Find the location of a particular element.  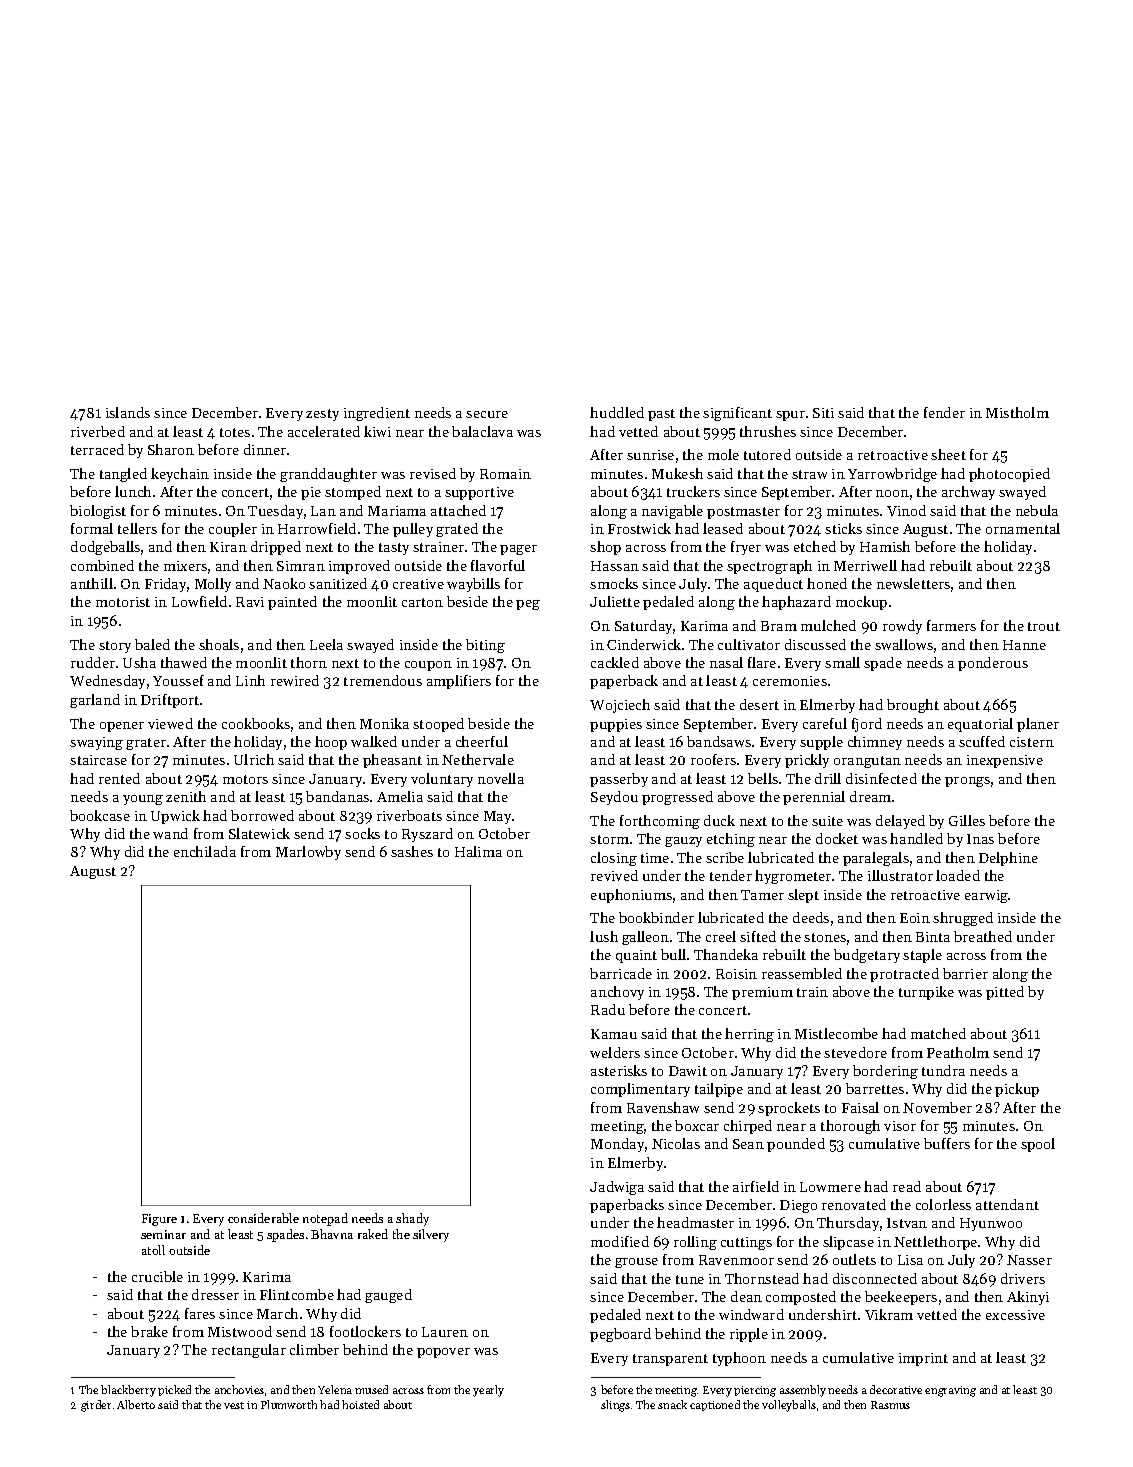

hoisted is located at coordinates (360, 1404).
